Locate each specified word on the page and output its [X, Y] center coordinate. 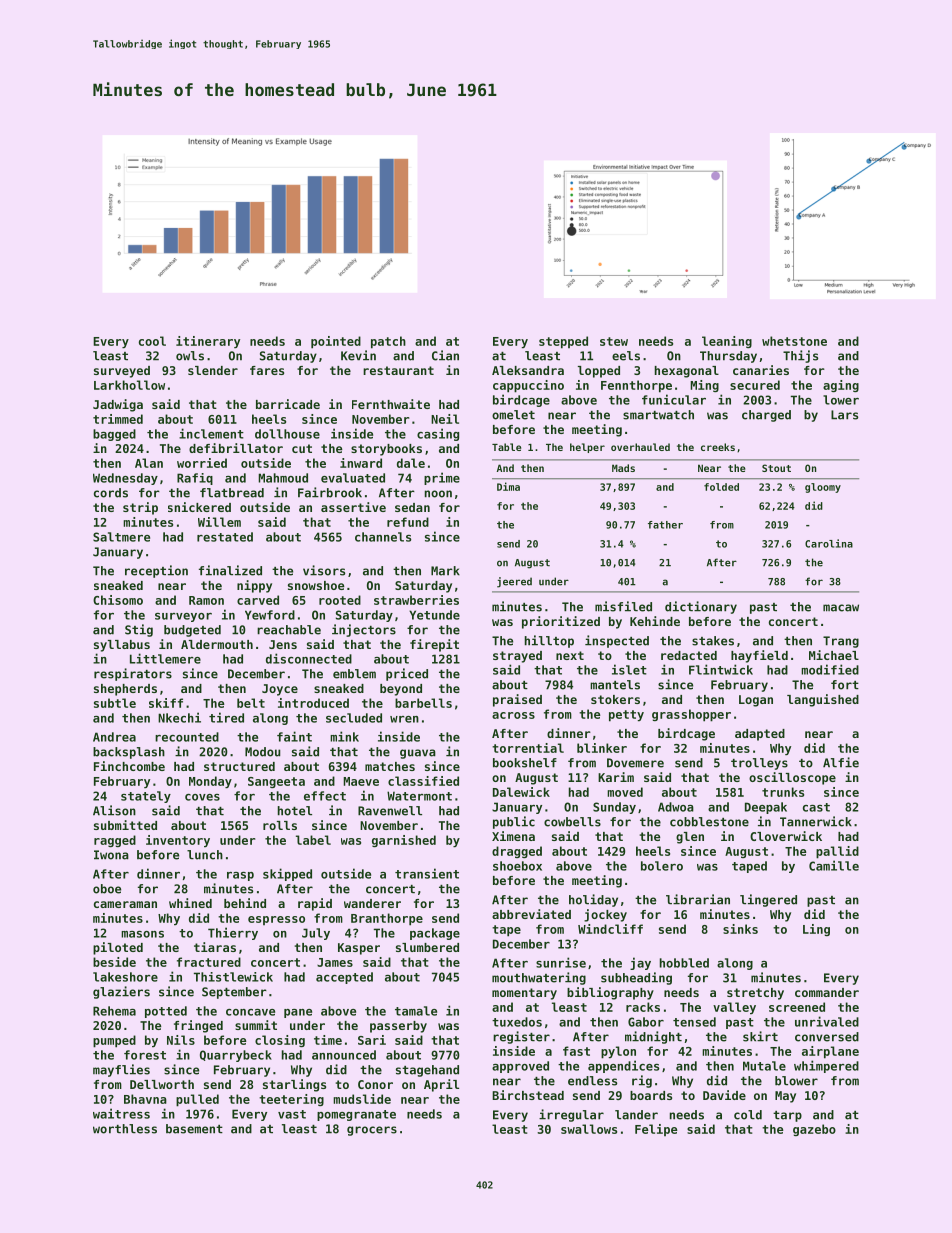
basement [194, 1129]
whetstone [794, 341]
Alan [149, 463]
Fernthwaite [391, 404]
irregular [571, 1115]
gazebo [814, 1130]
